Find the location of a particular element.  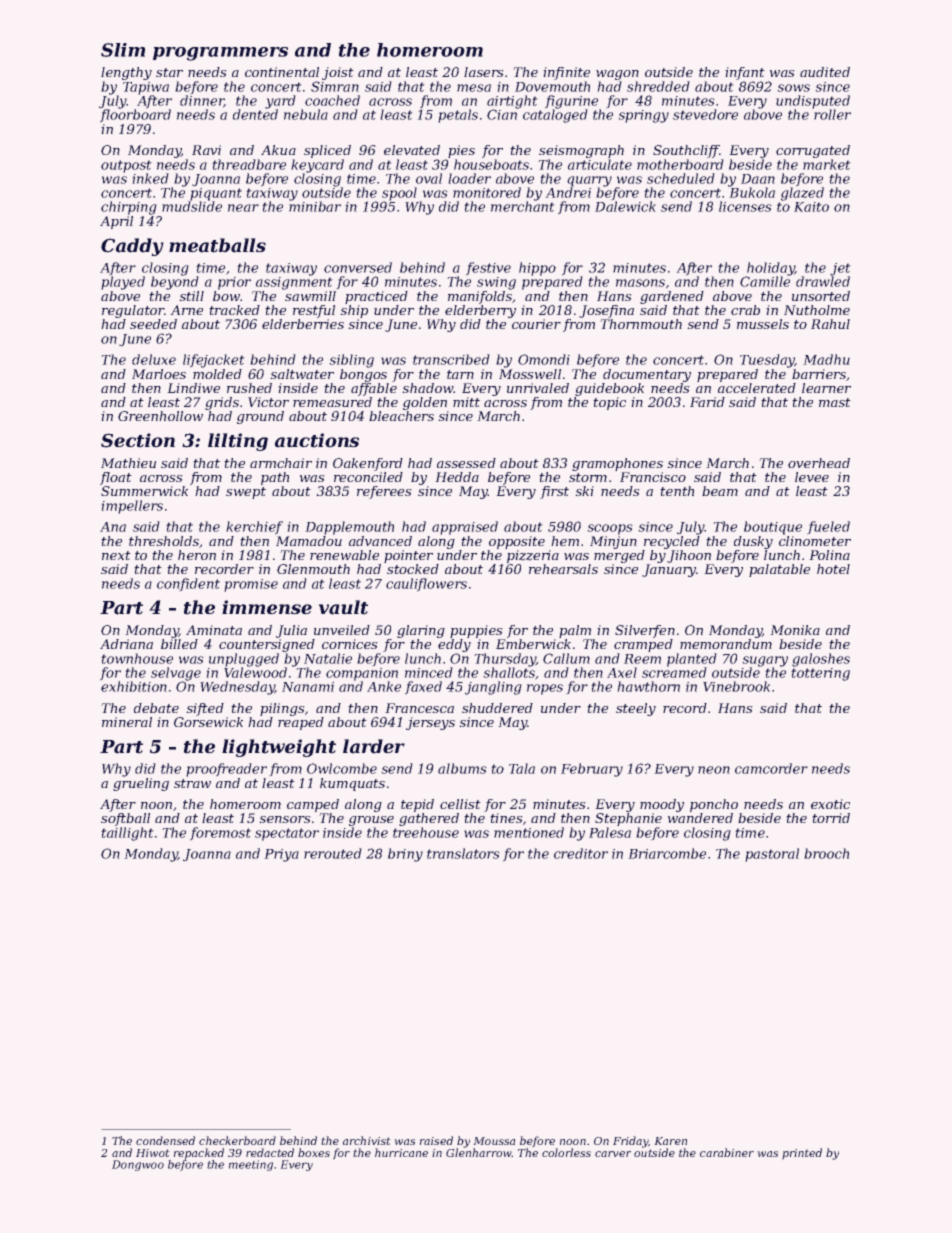

floorboard is located at coordinates (135, 116).
